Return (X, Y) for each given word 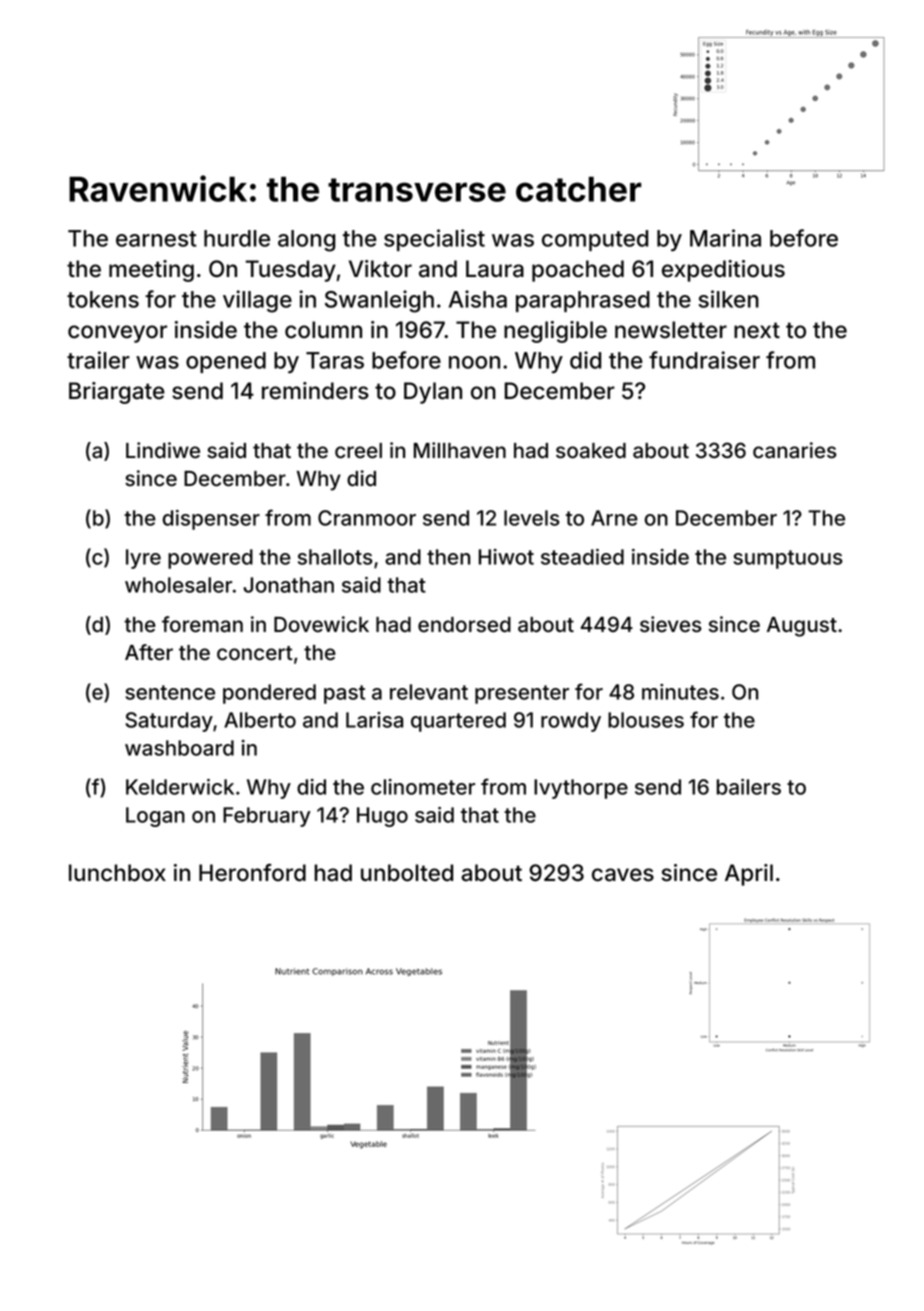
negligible (555, 332)
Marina (725, 238)
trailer (98, 360)
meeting (151, 271)
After (149, 652)
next (757, 330)
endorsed (464, 625)
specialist (434, 240)
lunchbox (117, 873)
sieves (671, 624)
